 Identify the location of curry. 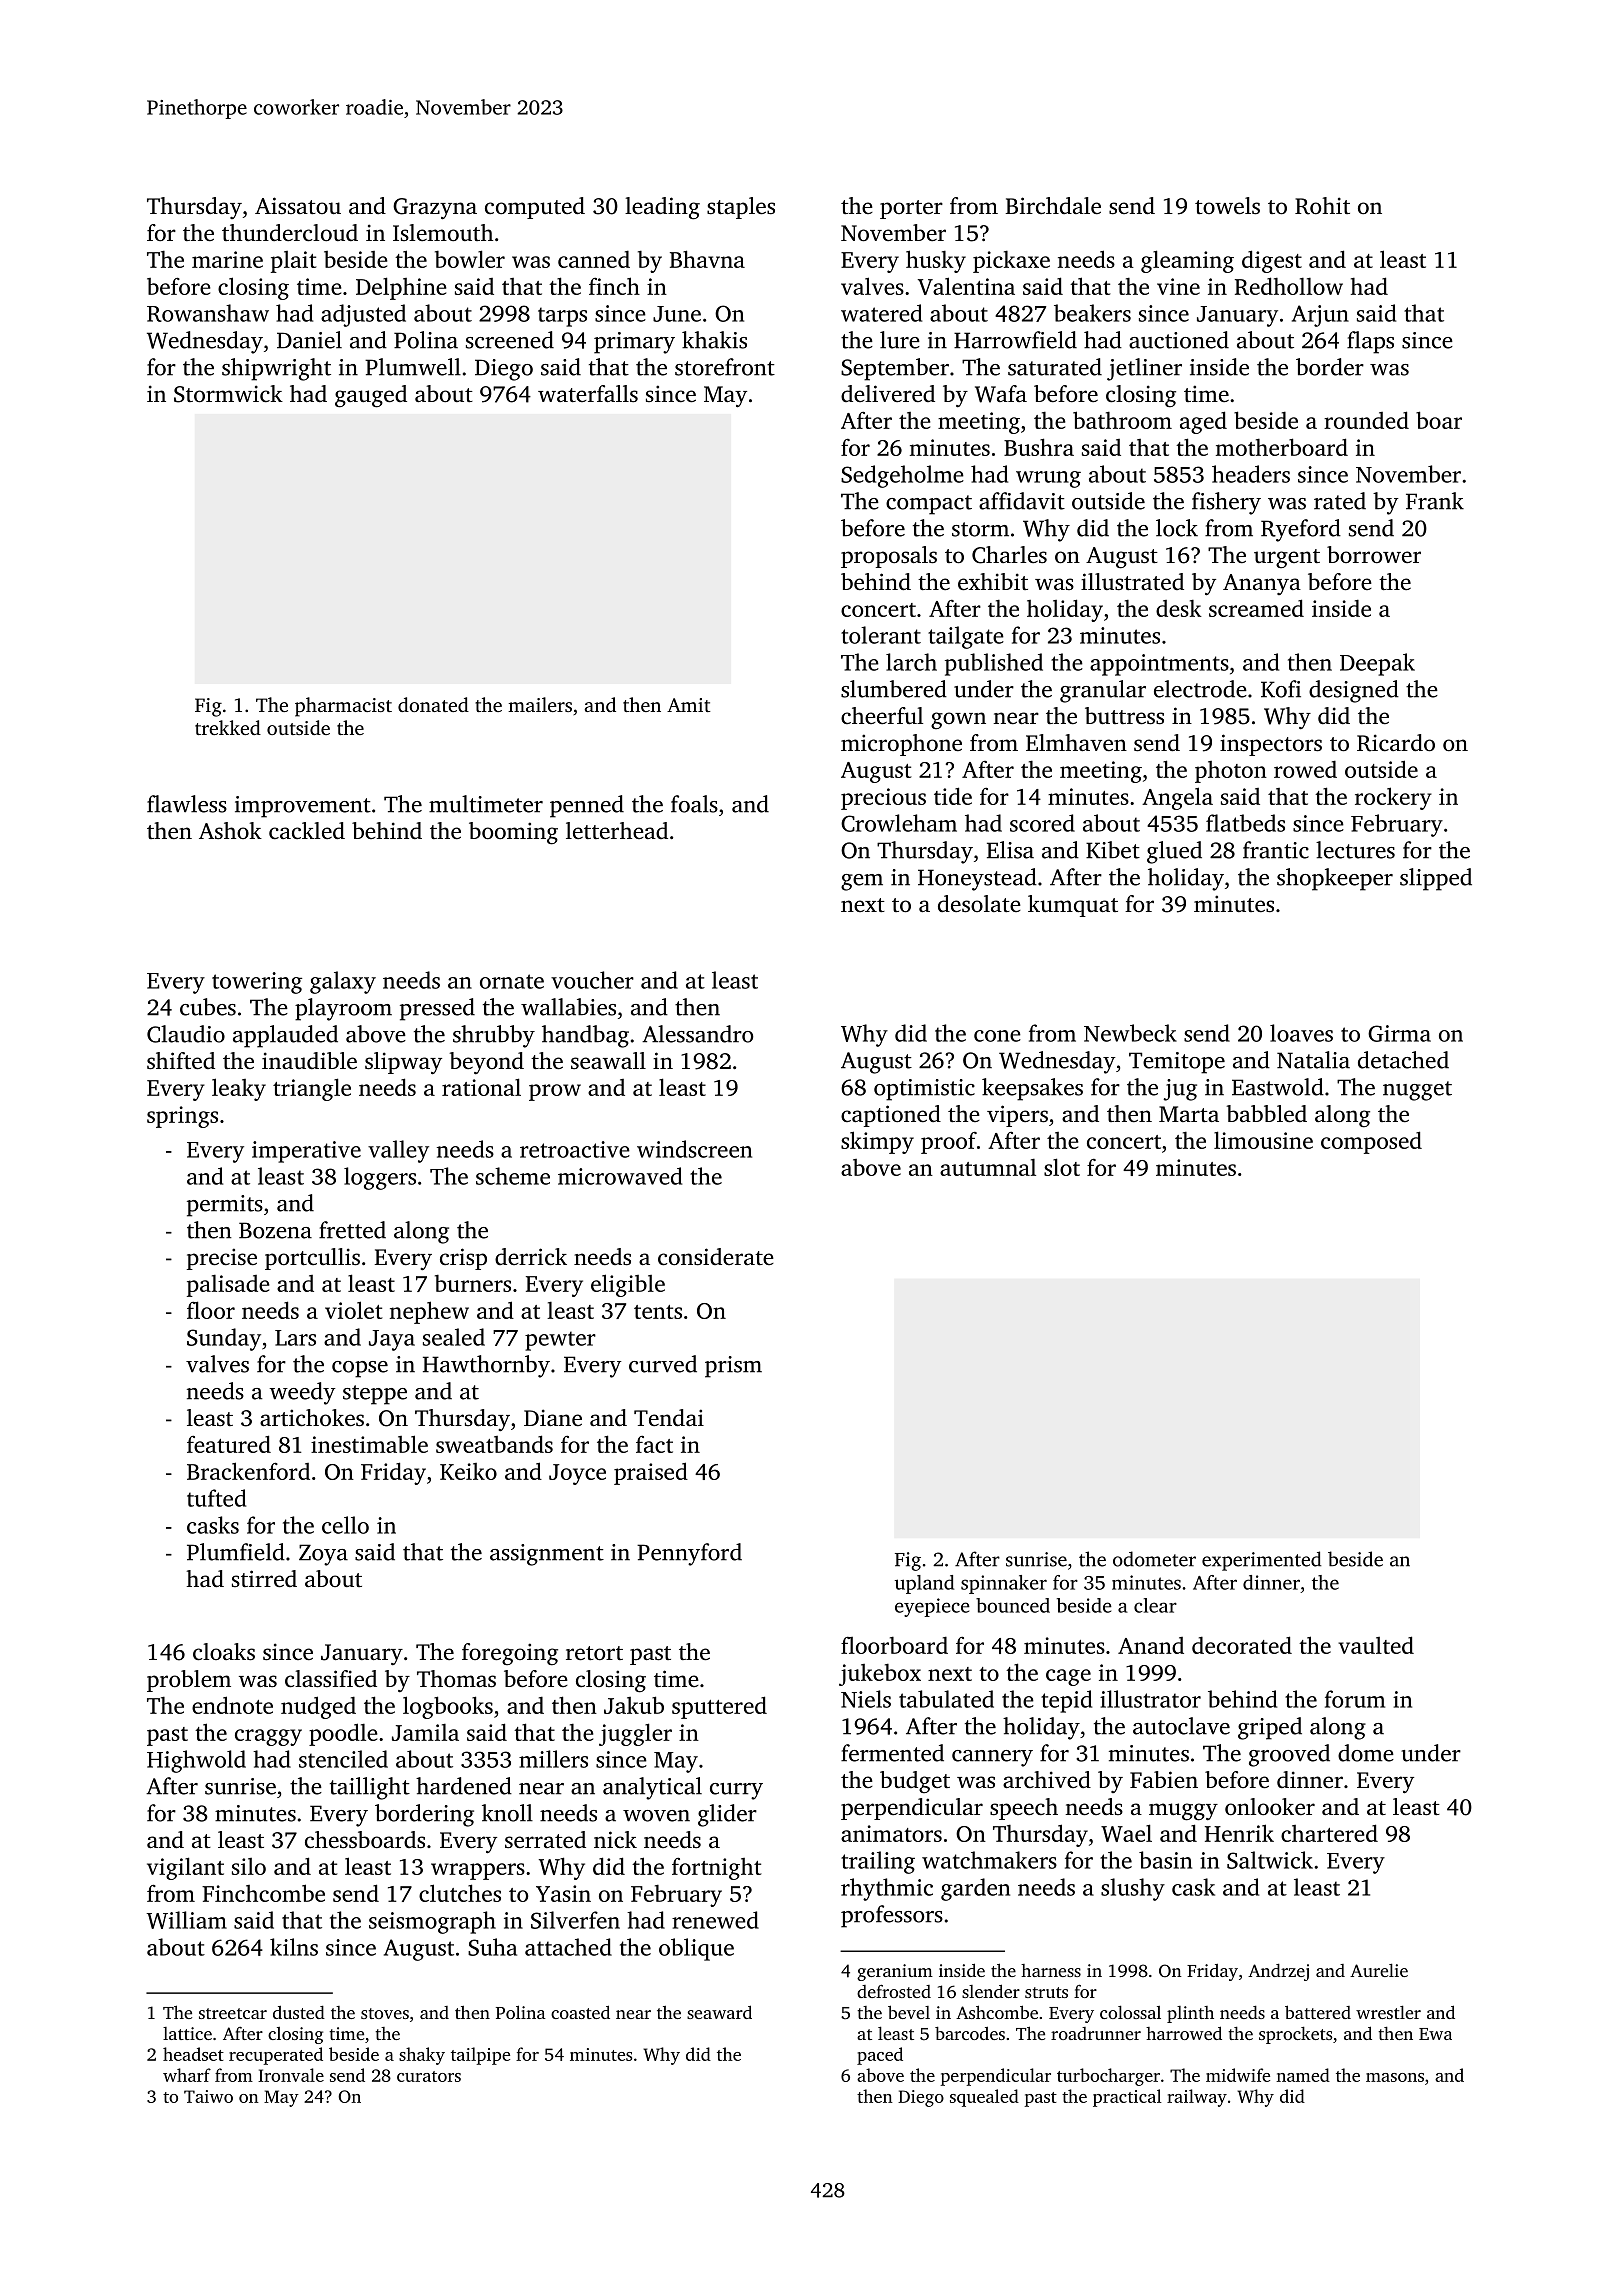
(736, 1791).
